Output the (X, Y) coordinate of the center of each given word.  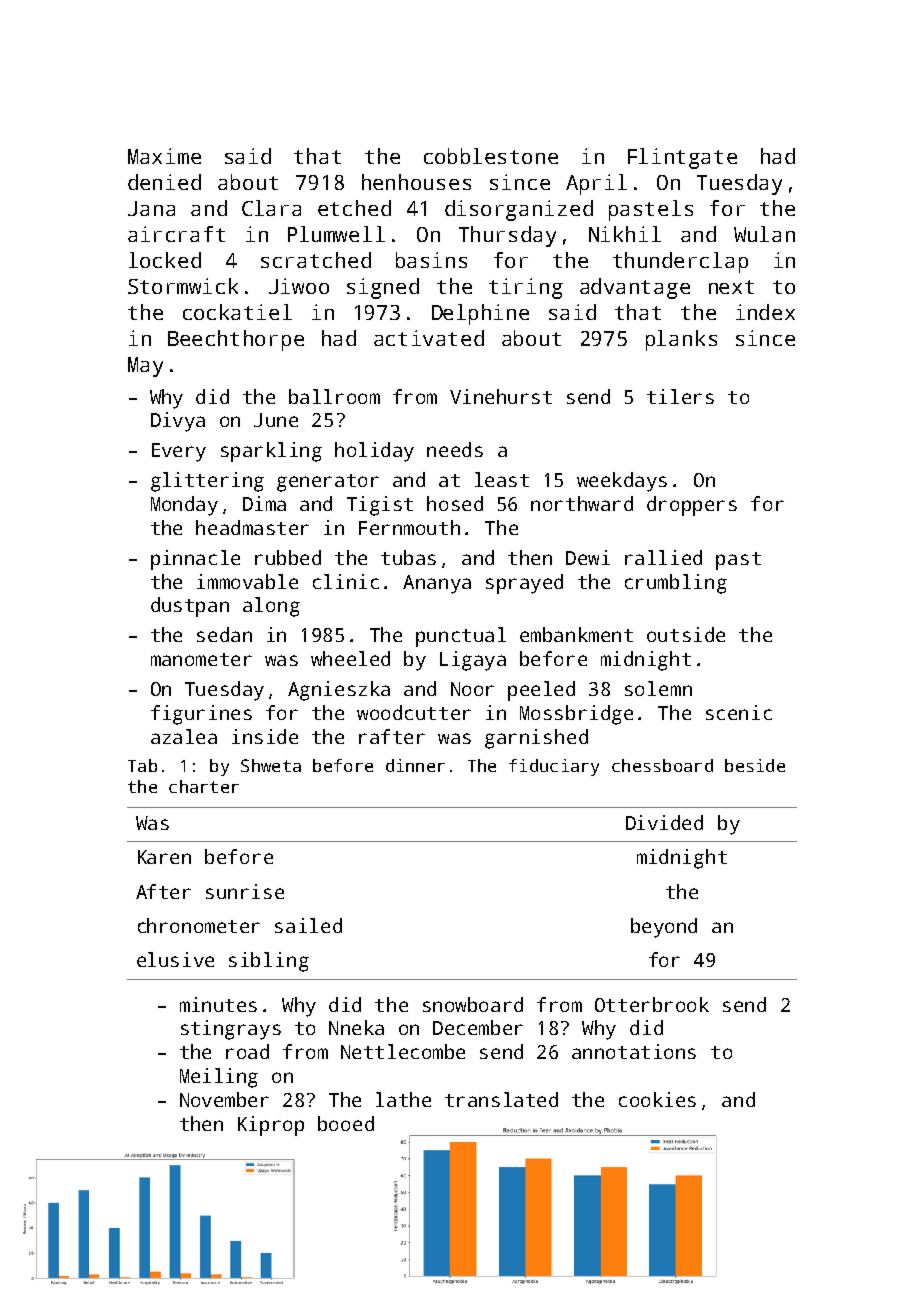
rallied (663, 557)
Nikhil (625, 234)
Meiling (219, 1078)
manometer (201, 659)
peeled (541, 691)
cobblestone (491, 156)
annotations (634, 1051)
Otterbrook (652, 1004)
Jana (151, 208)
